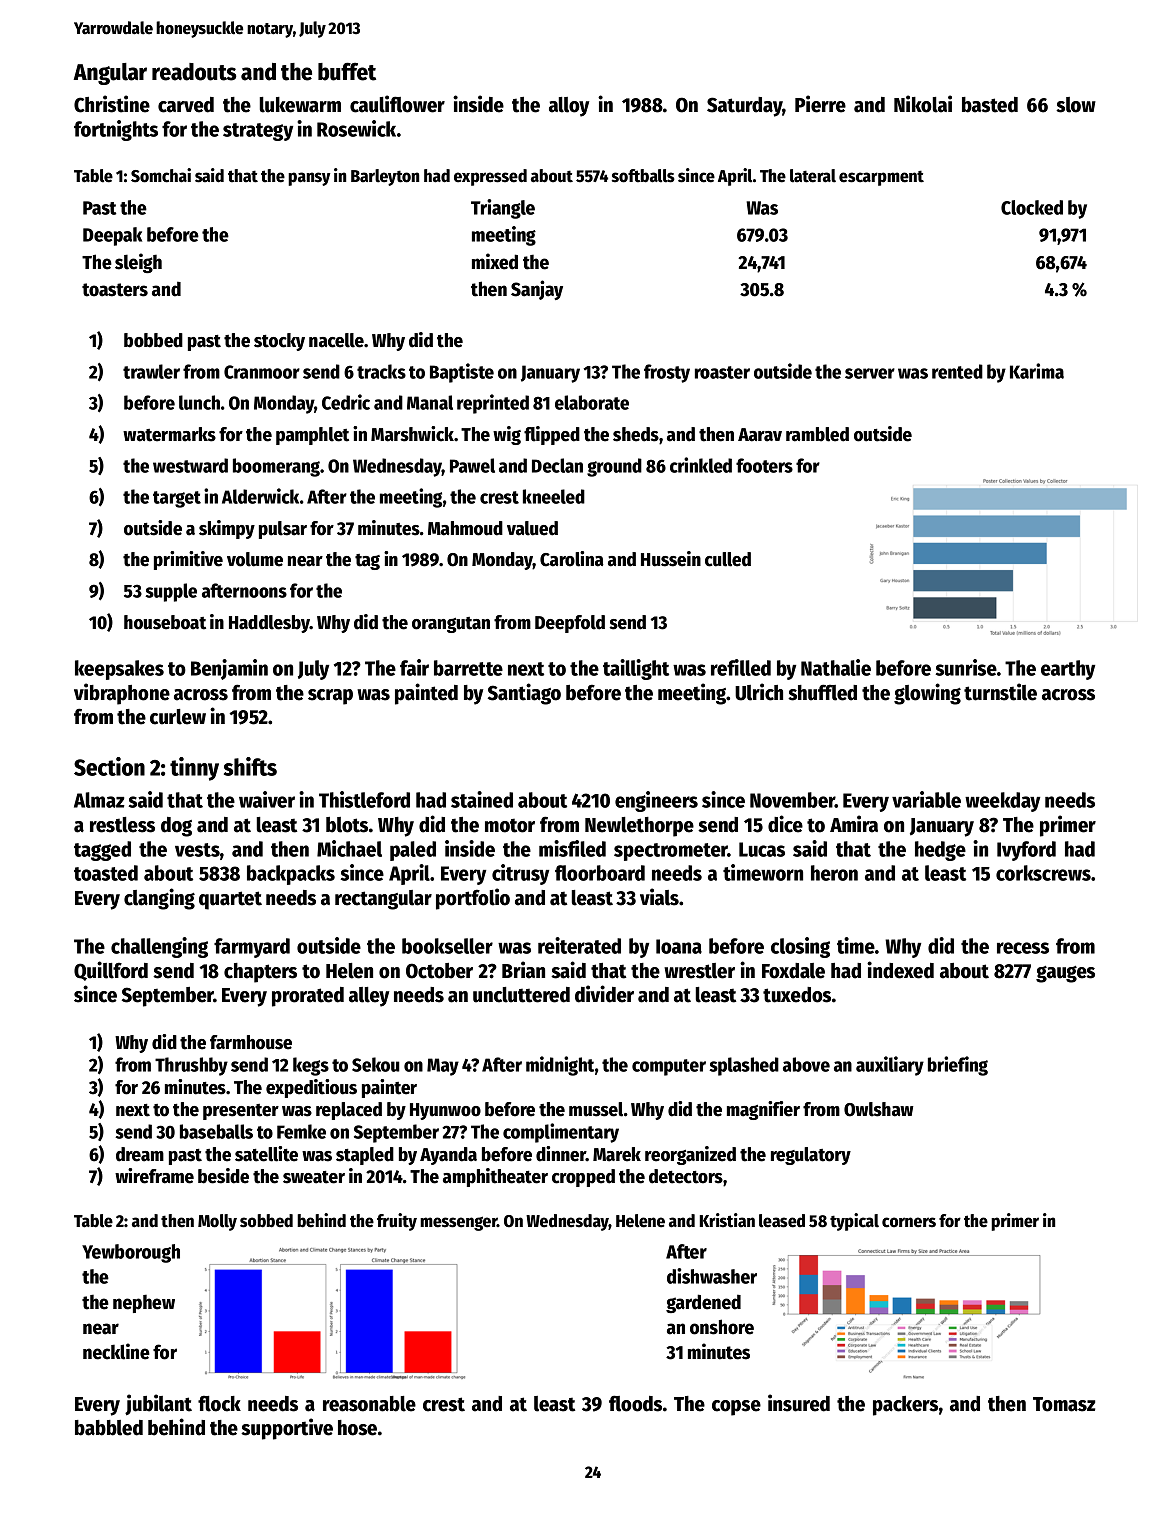 This page has width=1170, height=1515. What do you see at coordinates (458, 1223) in the page?
I see `messenger` at bounding box center [458, 1223].
